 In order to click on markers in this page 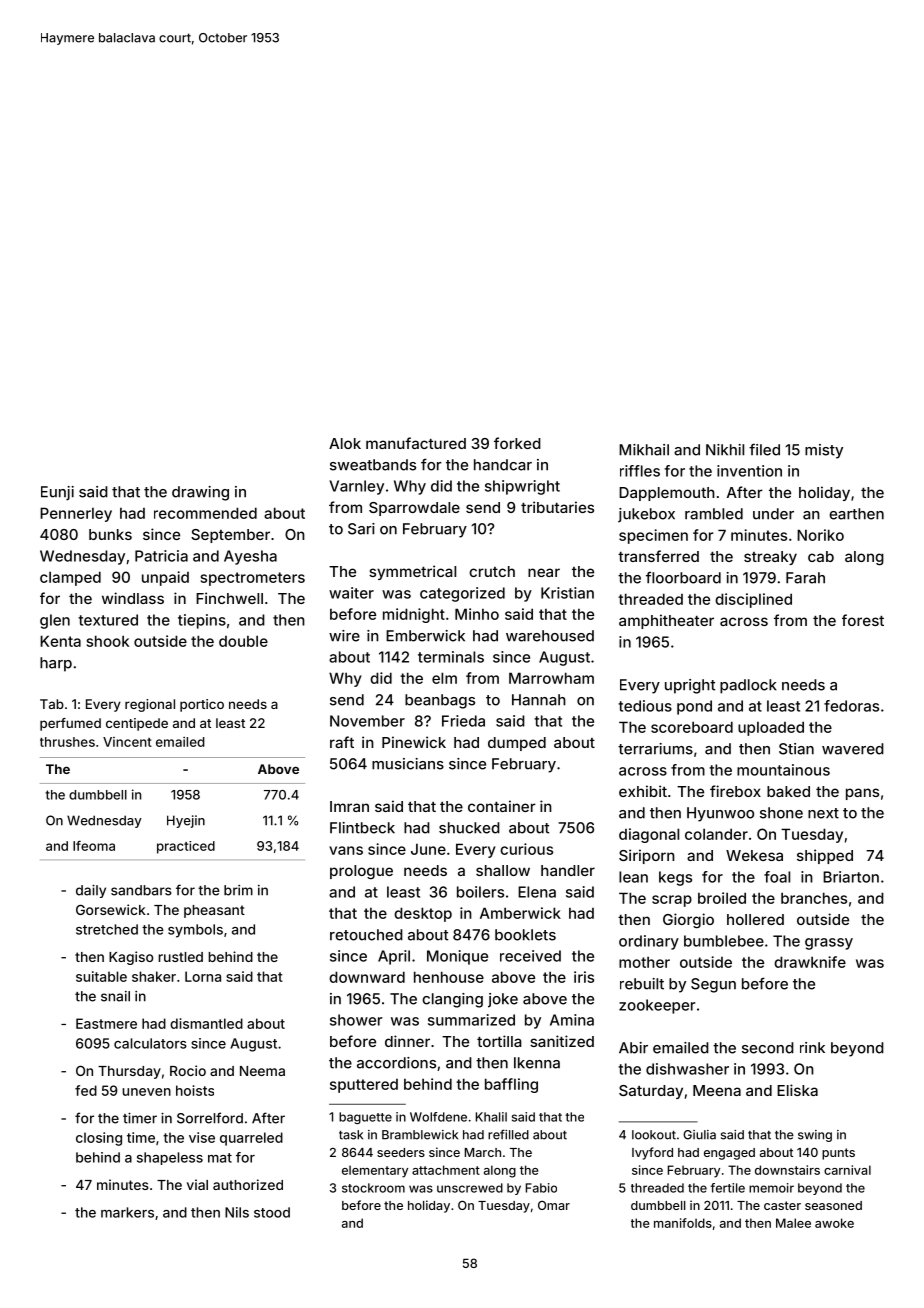, I will do `click(127, 1212)`.
